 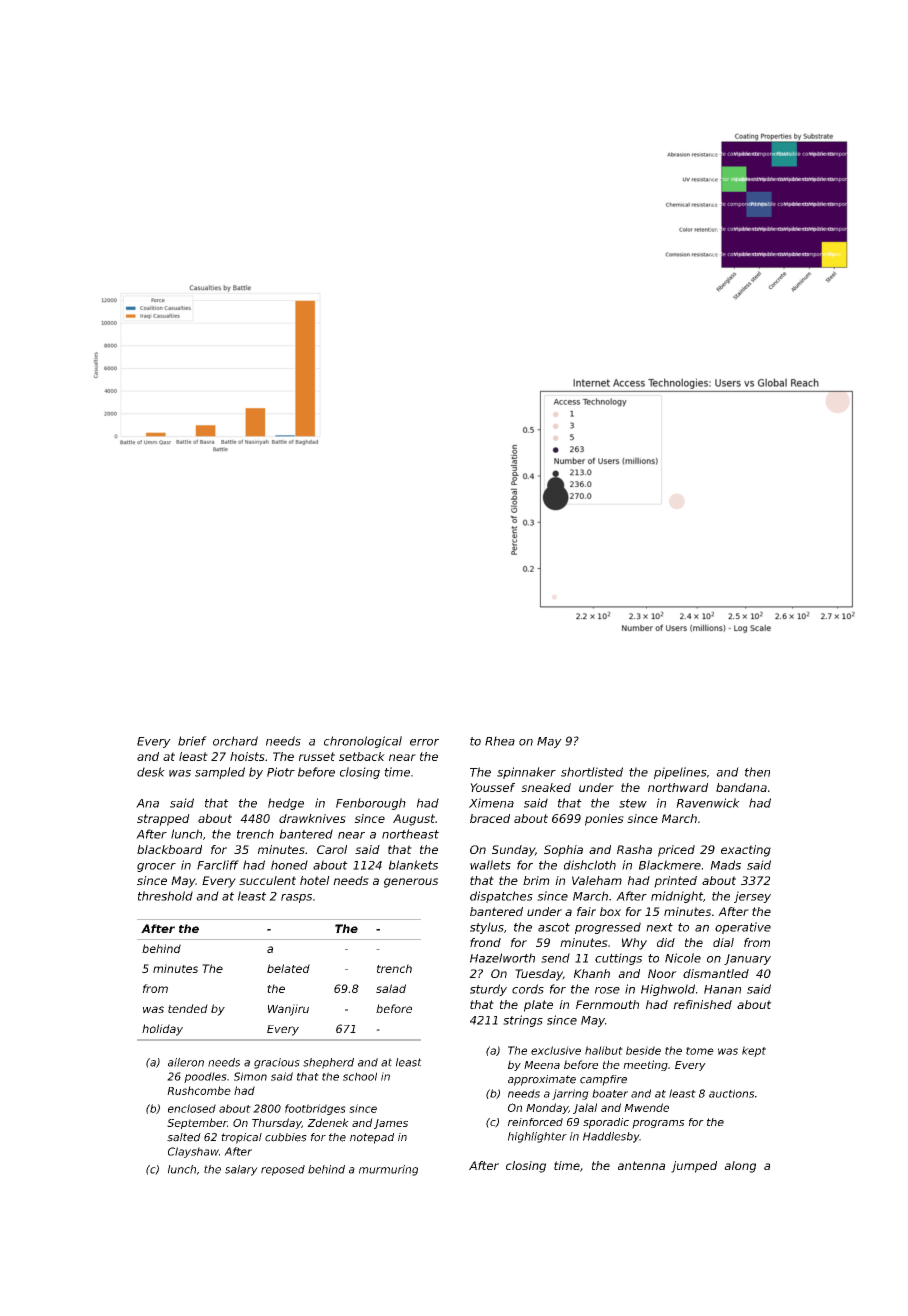 I want to click on sneaked, so click(x=546, y=787).
